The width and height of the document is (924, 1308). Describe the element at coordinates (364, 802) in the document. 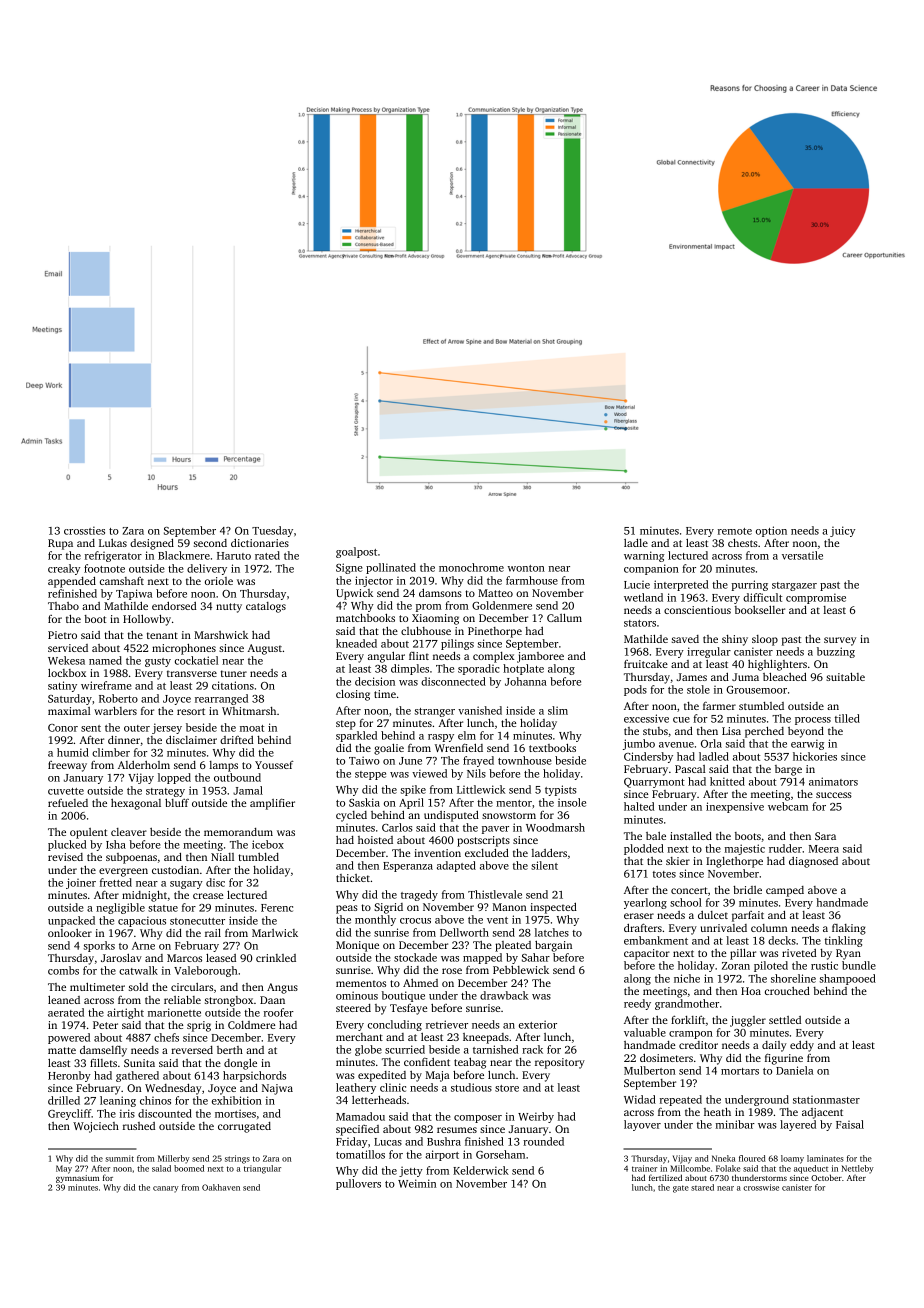

I see `Saskia` at that location.
